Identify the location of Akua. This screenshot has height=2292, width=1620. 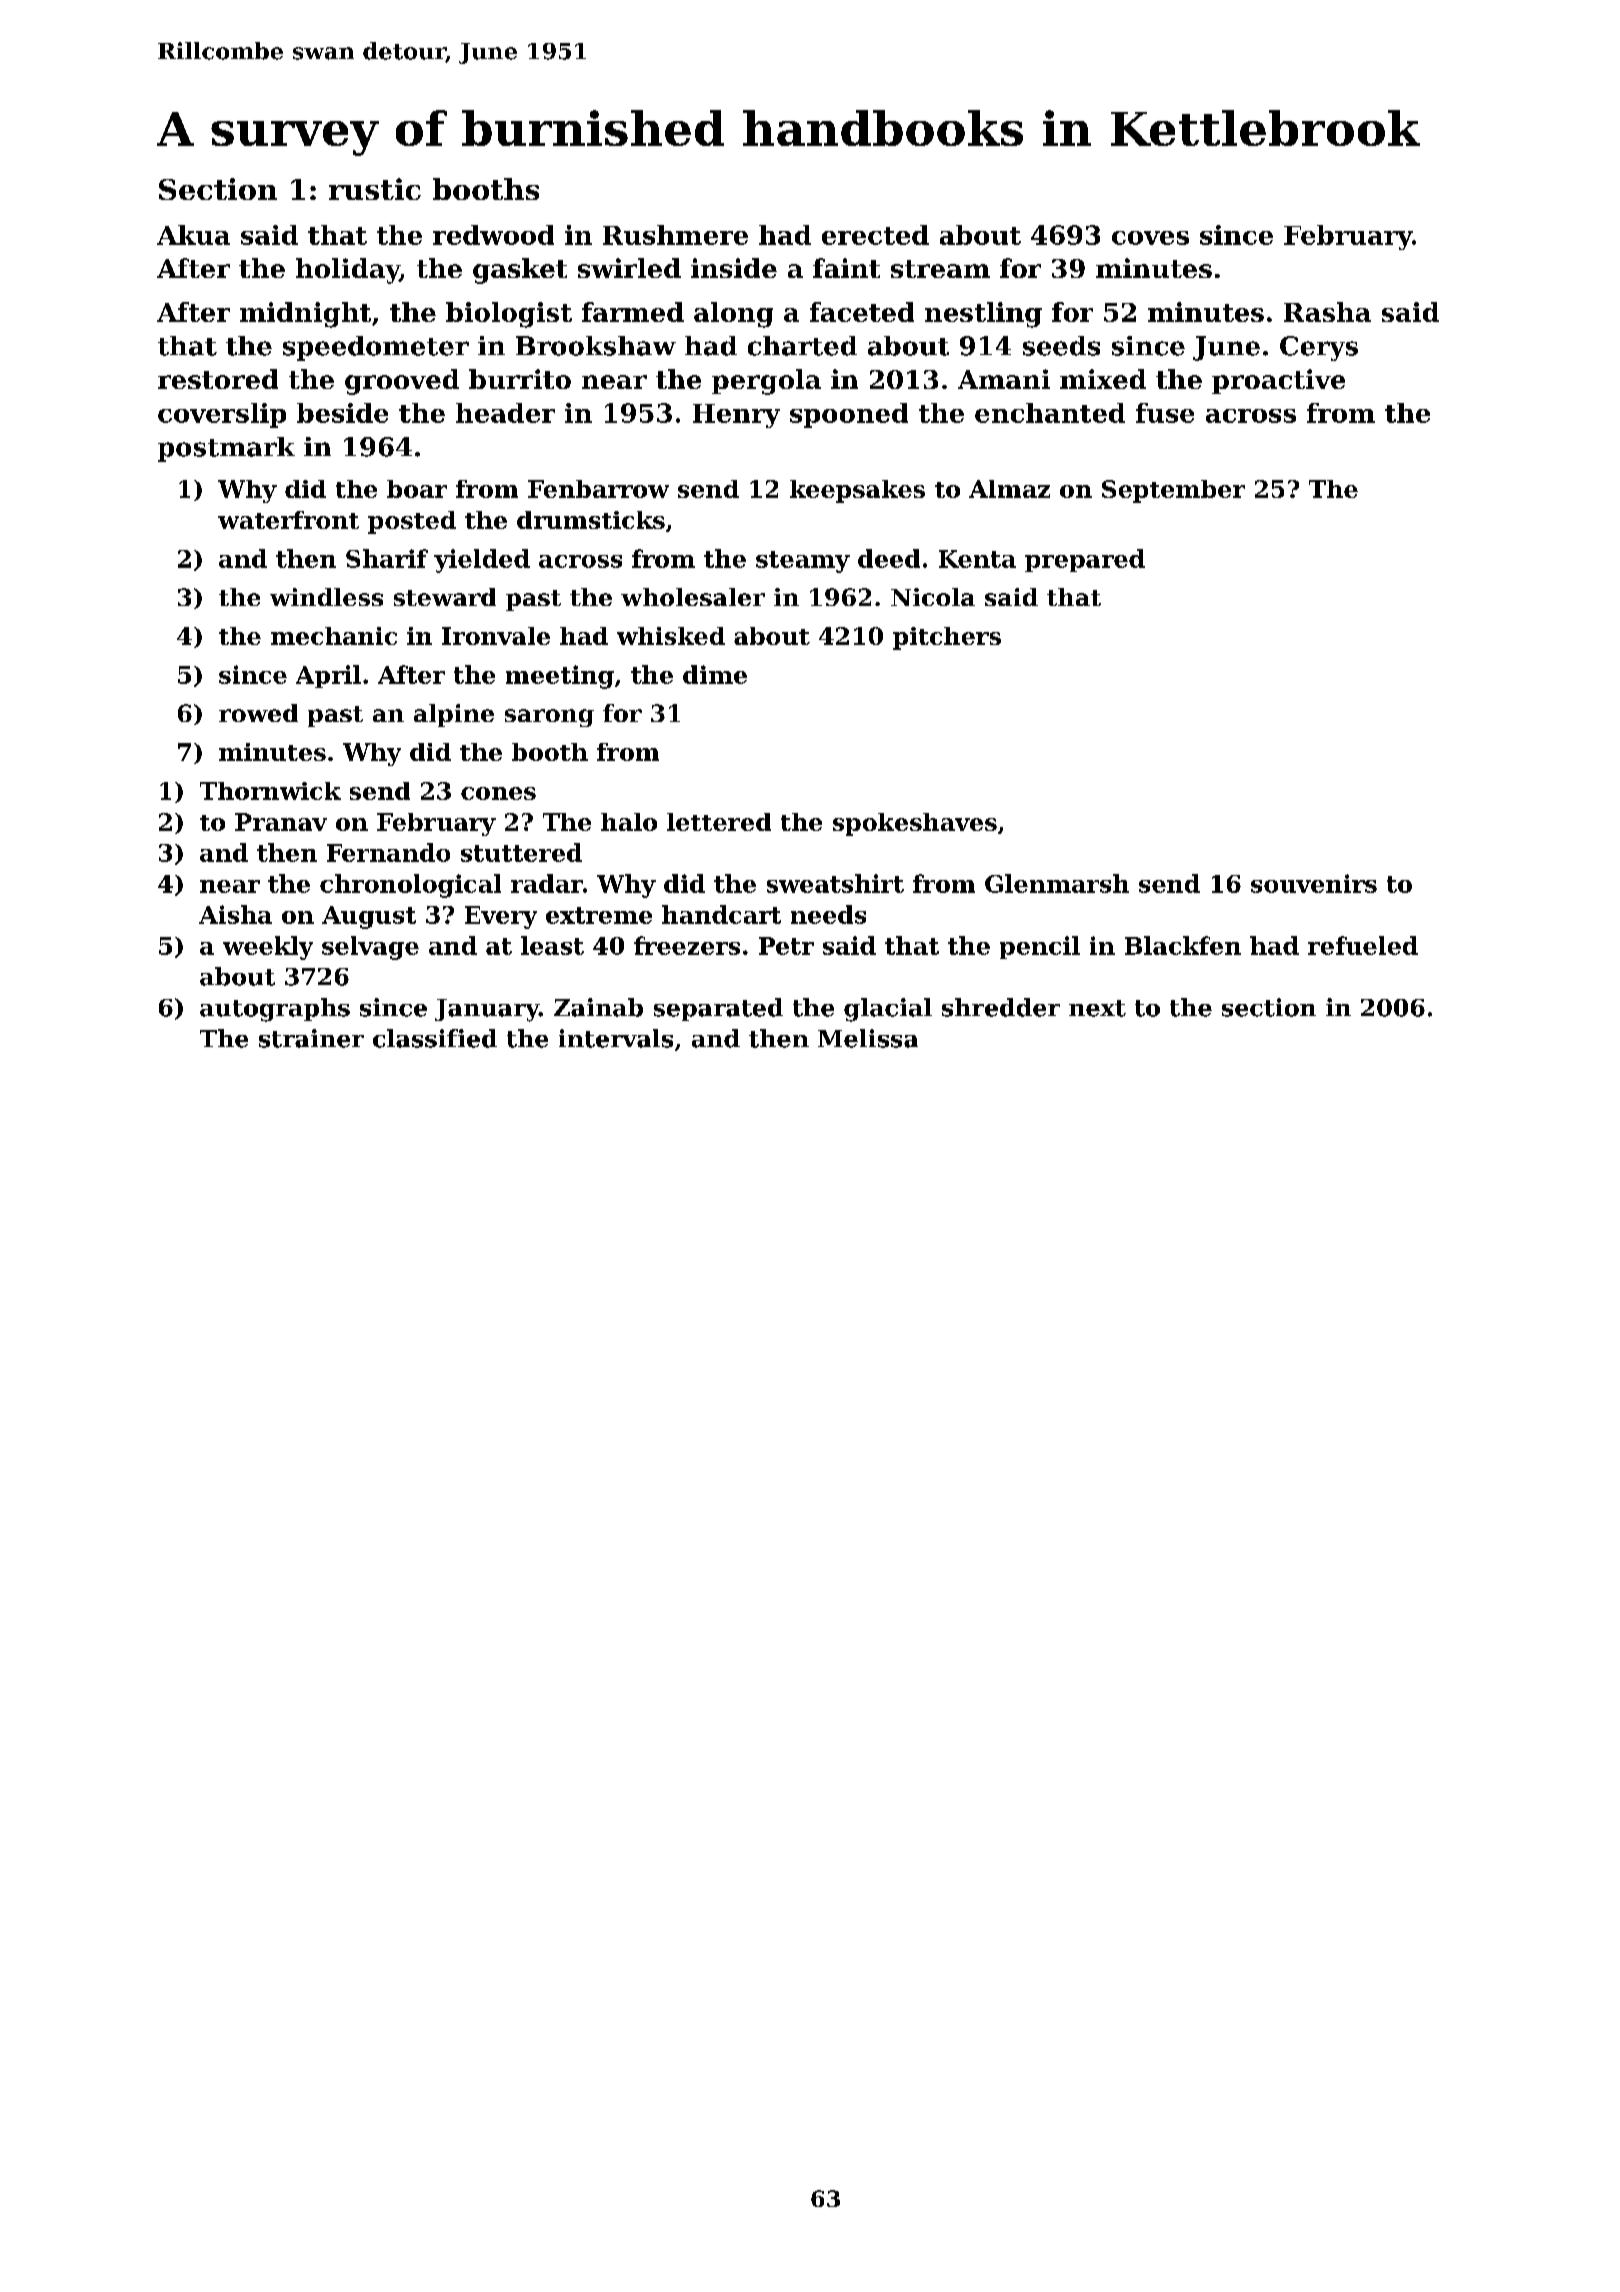
(193, 235).
